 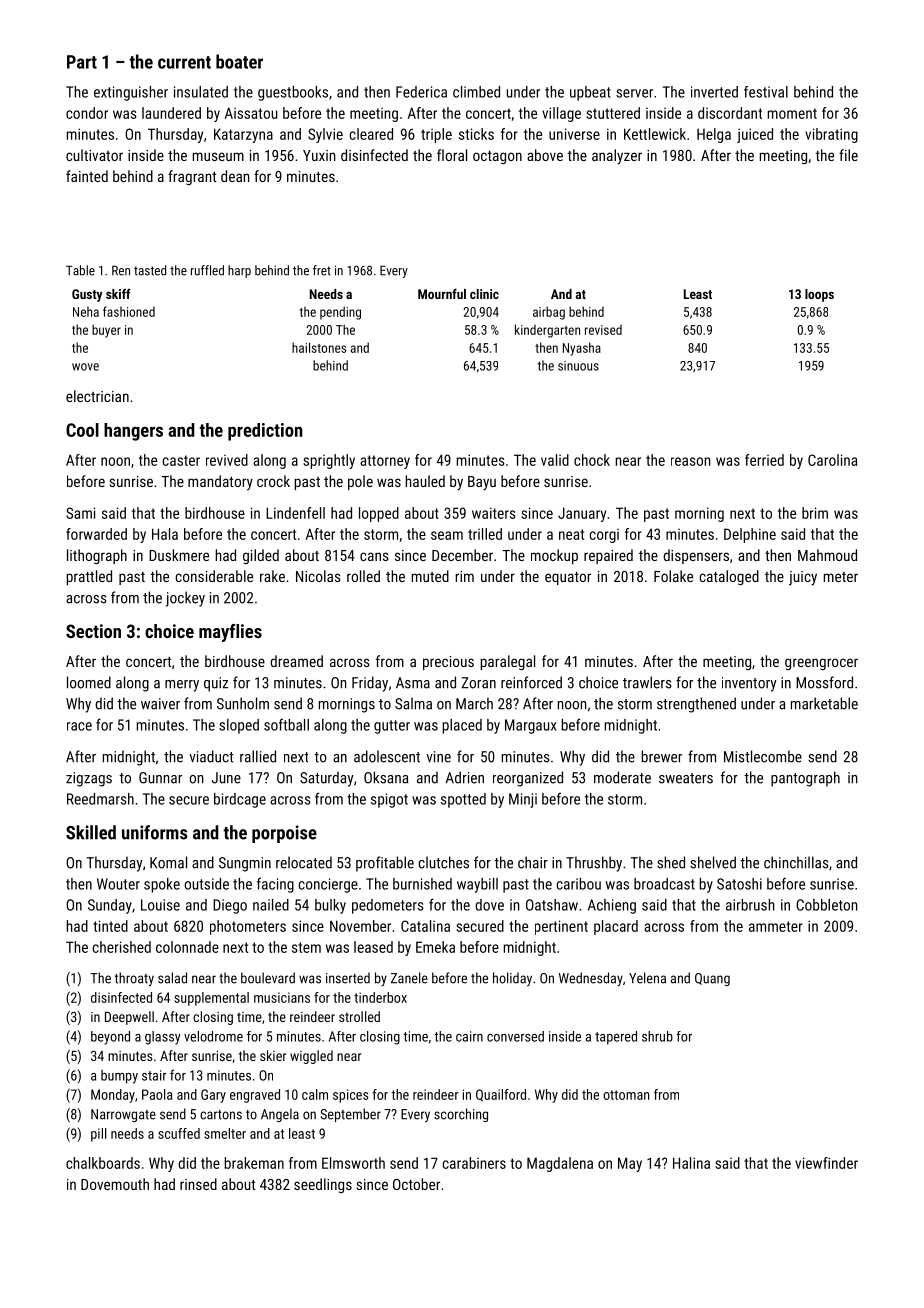 I want to click on spices, so click(x=351, y=1096).
